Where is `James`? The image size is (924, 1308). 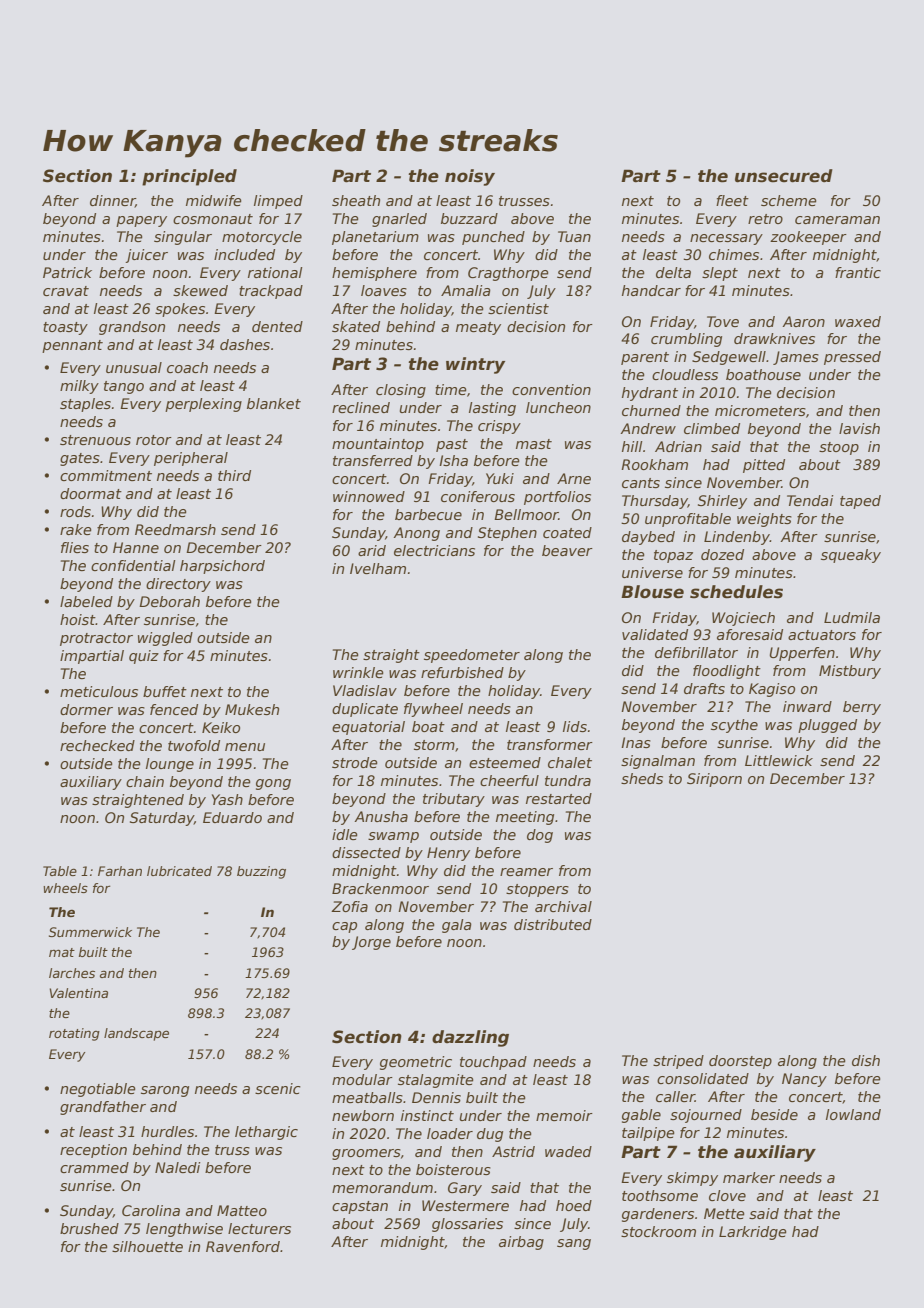
James is located at coordinates (796, 358).
